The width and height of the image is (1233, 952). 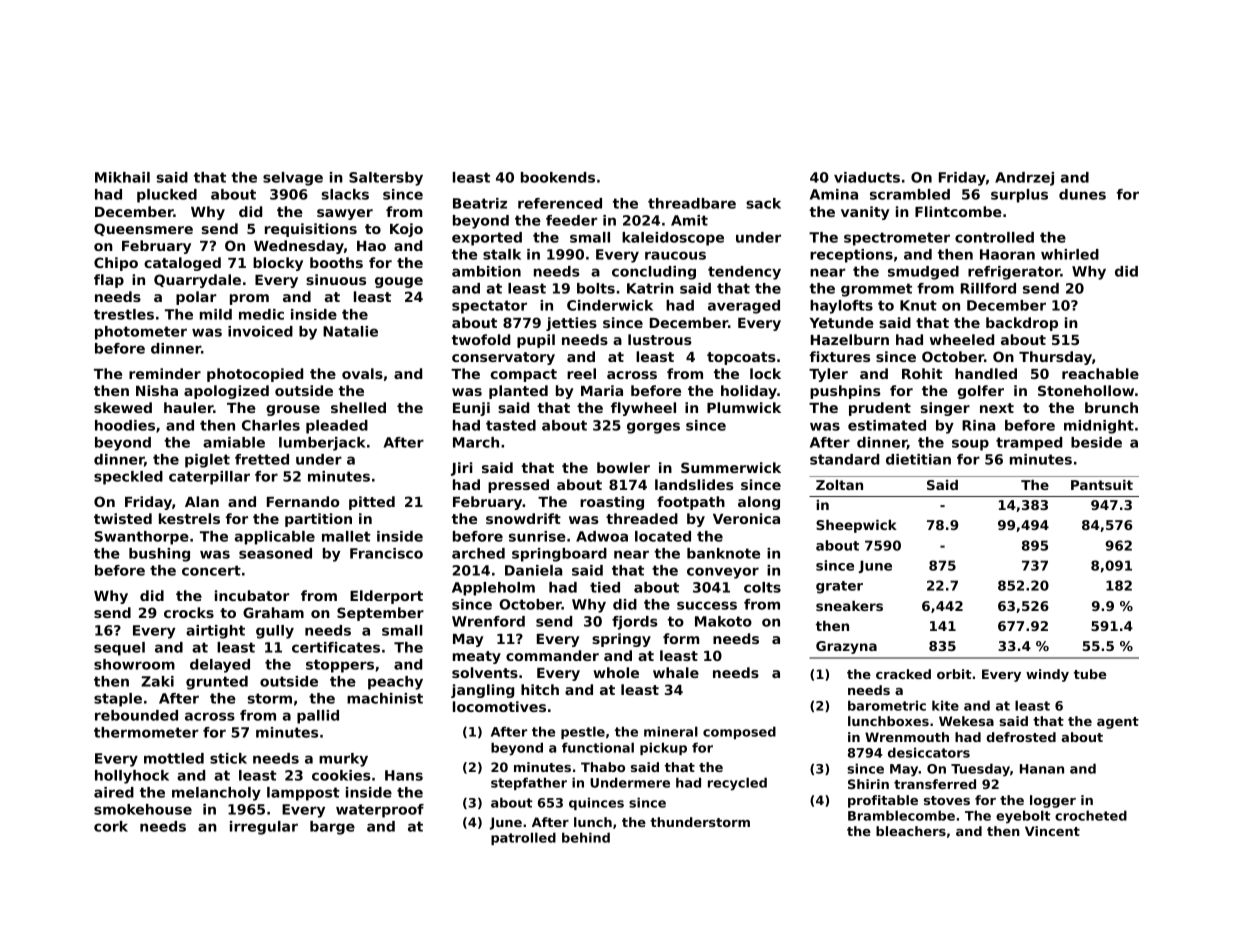 What do you see at coordinates (336, 279) in the image?
I see `sinuous` at bounding box center [336, 279].
